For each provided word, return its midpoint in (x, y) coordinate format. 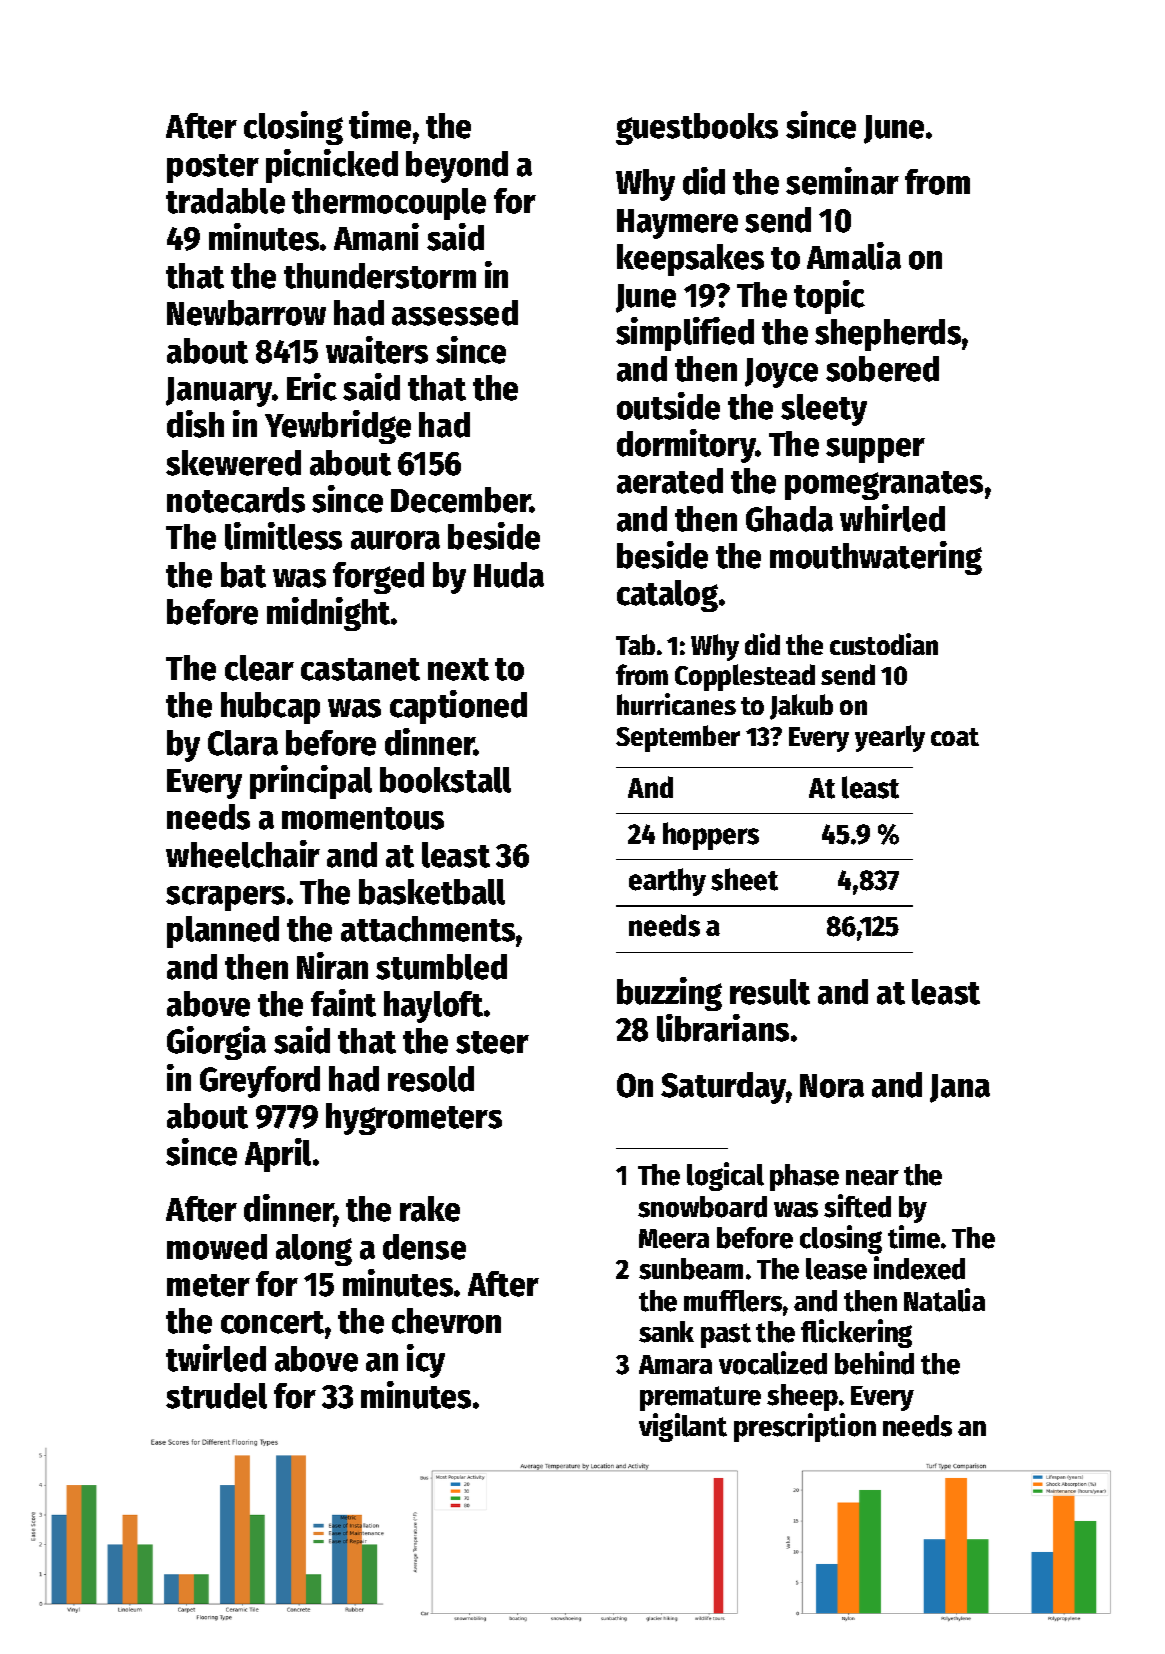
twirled (216, 1358)
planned (223, 932)
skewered (233, 463)
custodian (884, 644)
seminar (842, 181)
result (770, 992)
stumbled (441, 967)
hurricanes (676, 704)
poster (213, 168)
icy (426, 1361)
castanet (360, 669)
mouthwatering (876, 558)
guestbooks (697, 129)
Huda (509, 575)
